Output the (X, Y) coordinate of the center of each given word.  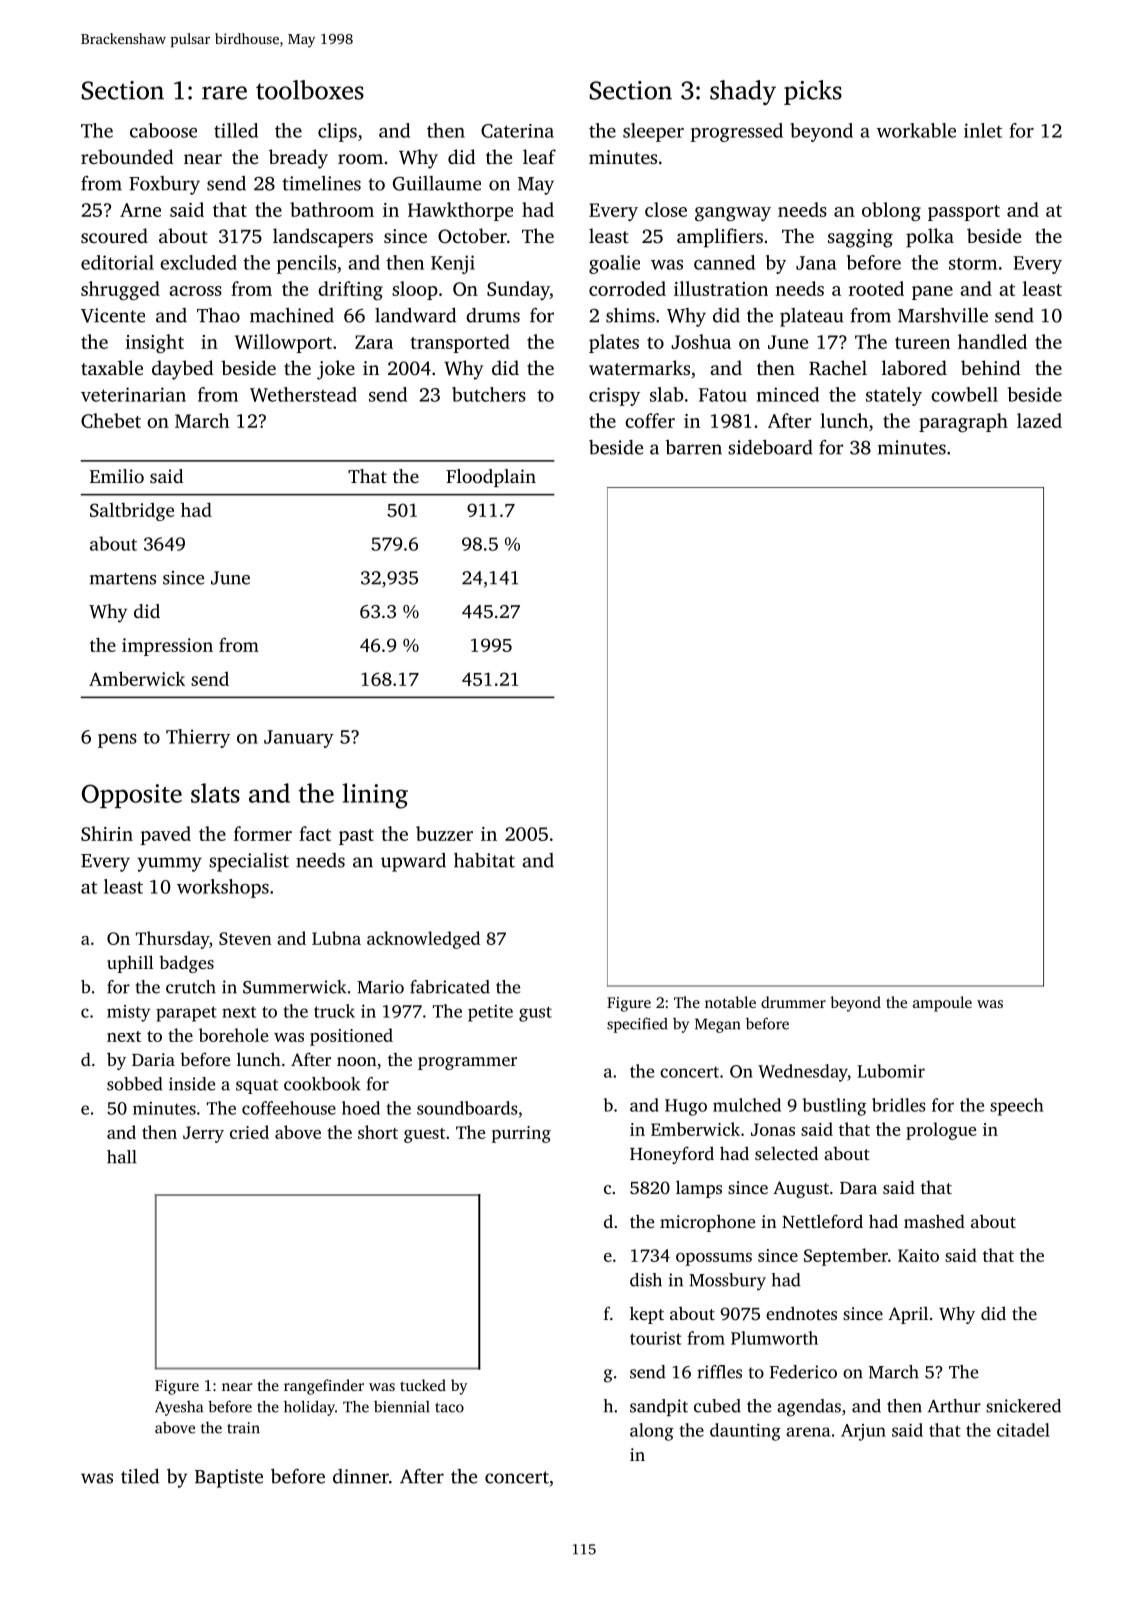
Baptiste (229, 1478)
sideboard (770, 447)
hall (122, 1157)
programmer (467, 1063)
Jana (816, 263)
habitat (484, 860)
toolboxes (310, 90)
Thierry (198, 738)
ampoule (942, 1004)
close (666, 209)
